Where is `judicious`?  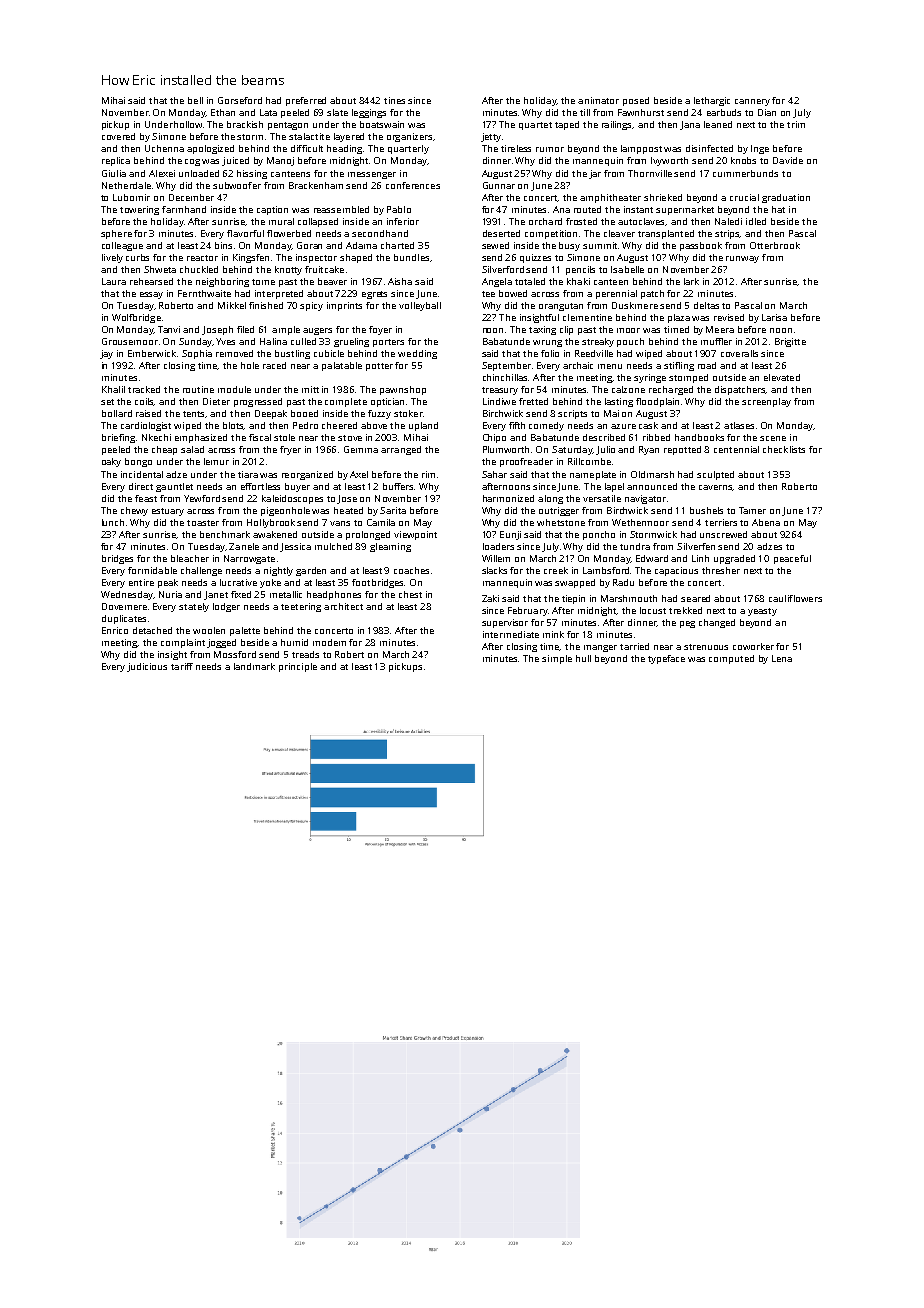 judicious is located at coordinates (147, 667).
